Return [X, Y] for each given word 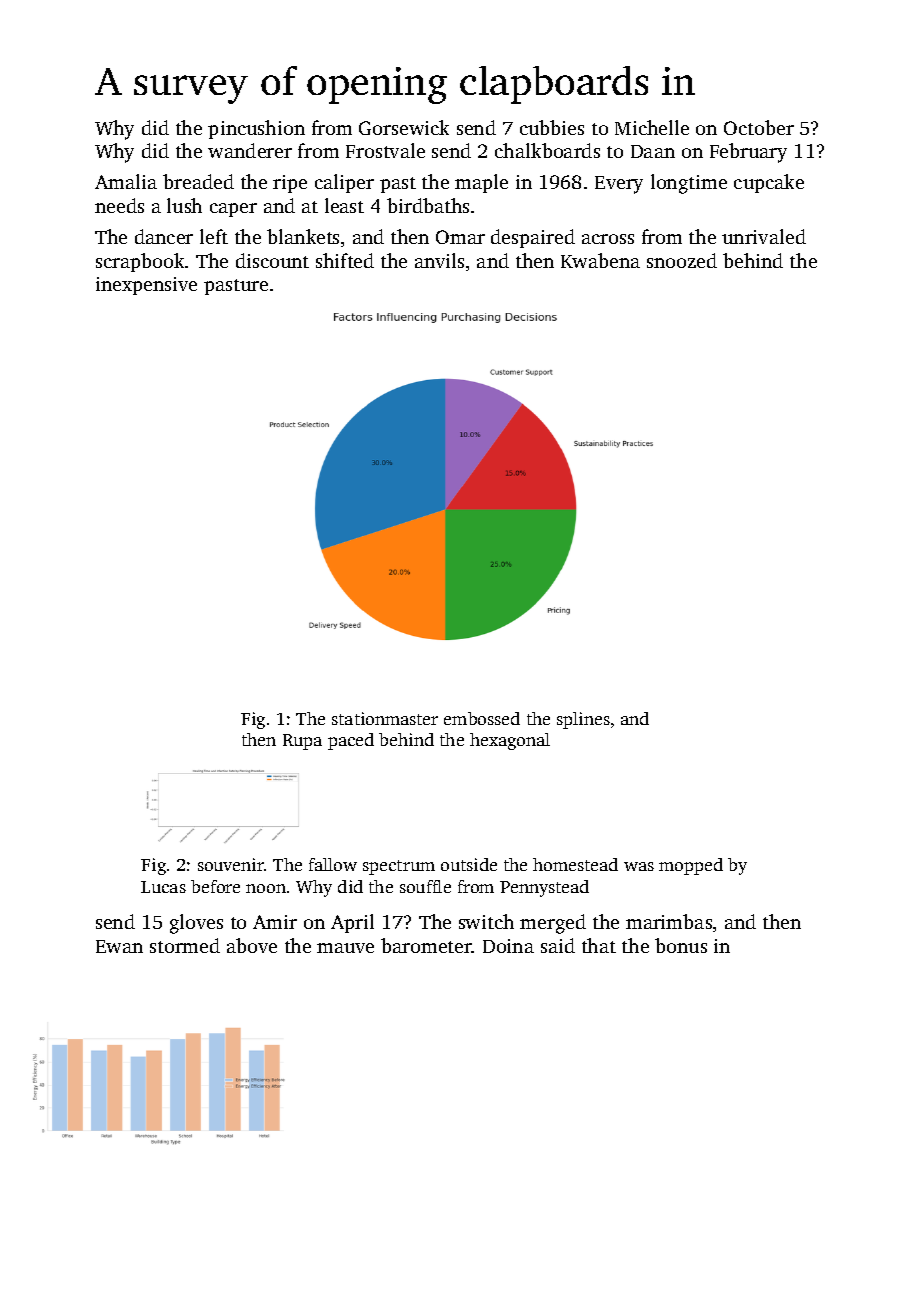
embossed [482, 718]
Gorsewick [404, 127]
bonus [681, 945]
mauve [345, 948]
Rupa [302, 742]
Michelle [652, 127]
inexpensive [146, 286]
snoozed [682, 260]
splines [583, 720]
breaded [198, 181]
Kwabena [600, 260]
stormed [185, 945]
